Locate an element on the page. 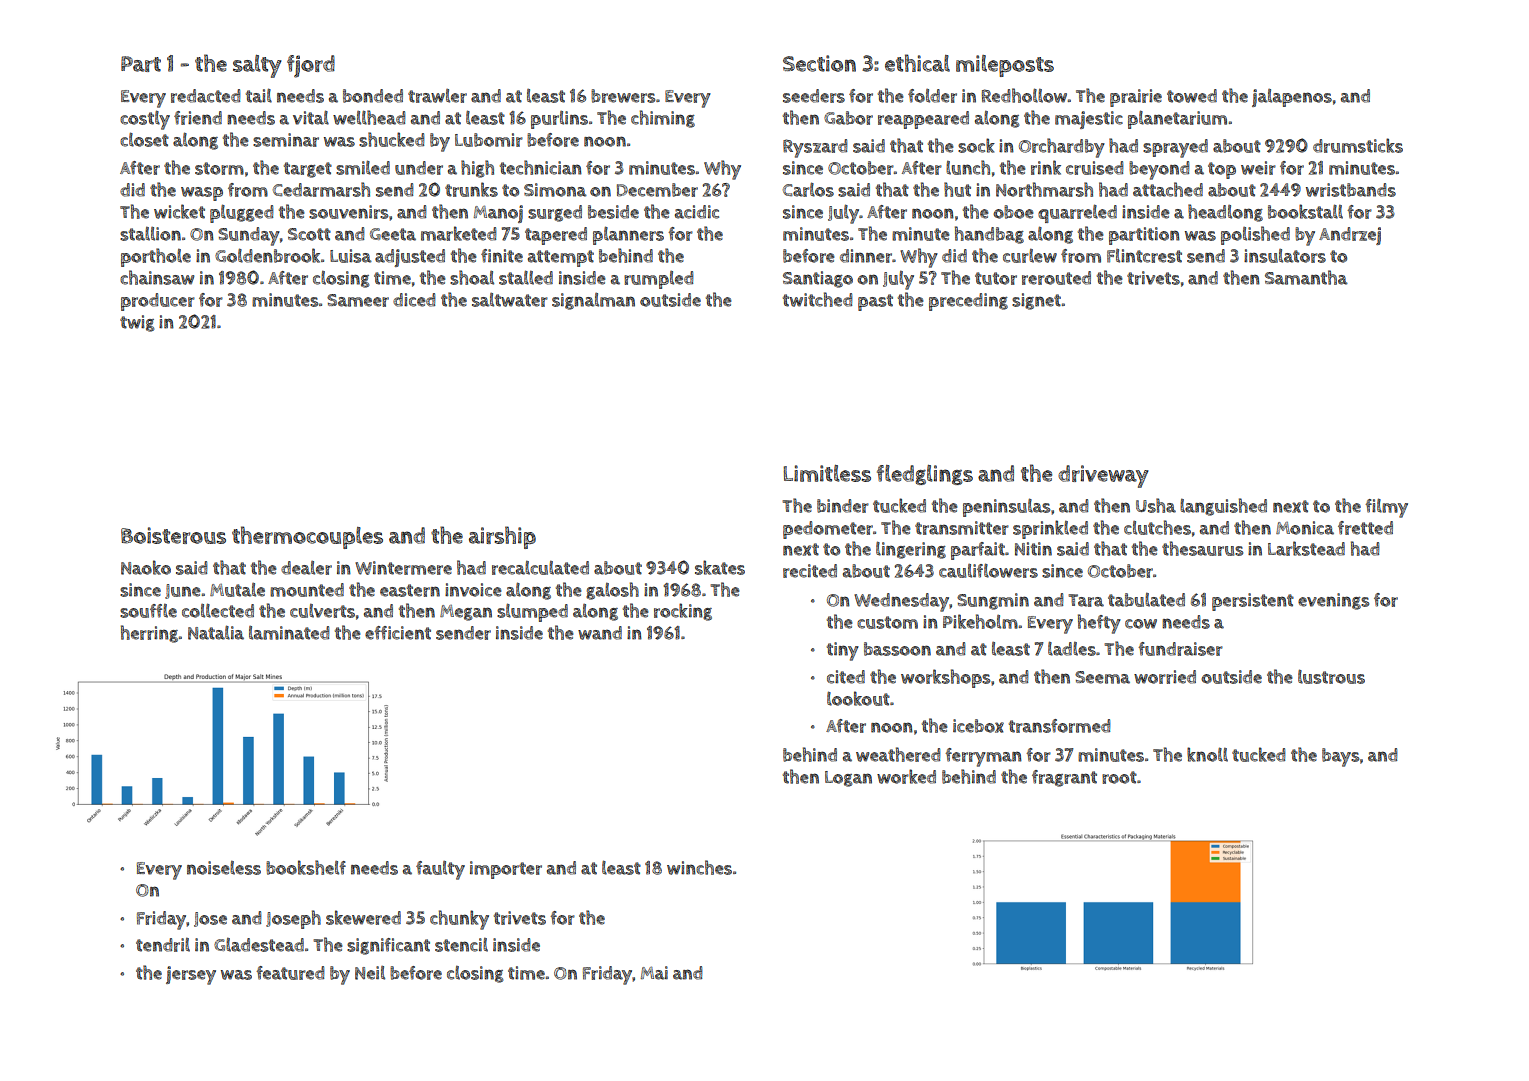  Carlos is located at coordinates (808, 189).
